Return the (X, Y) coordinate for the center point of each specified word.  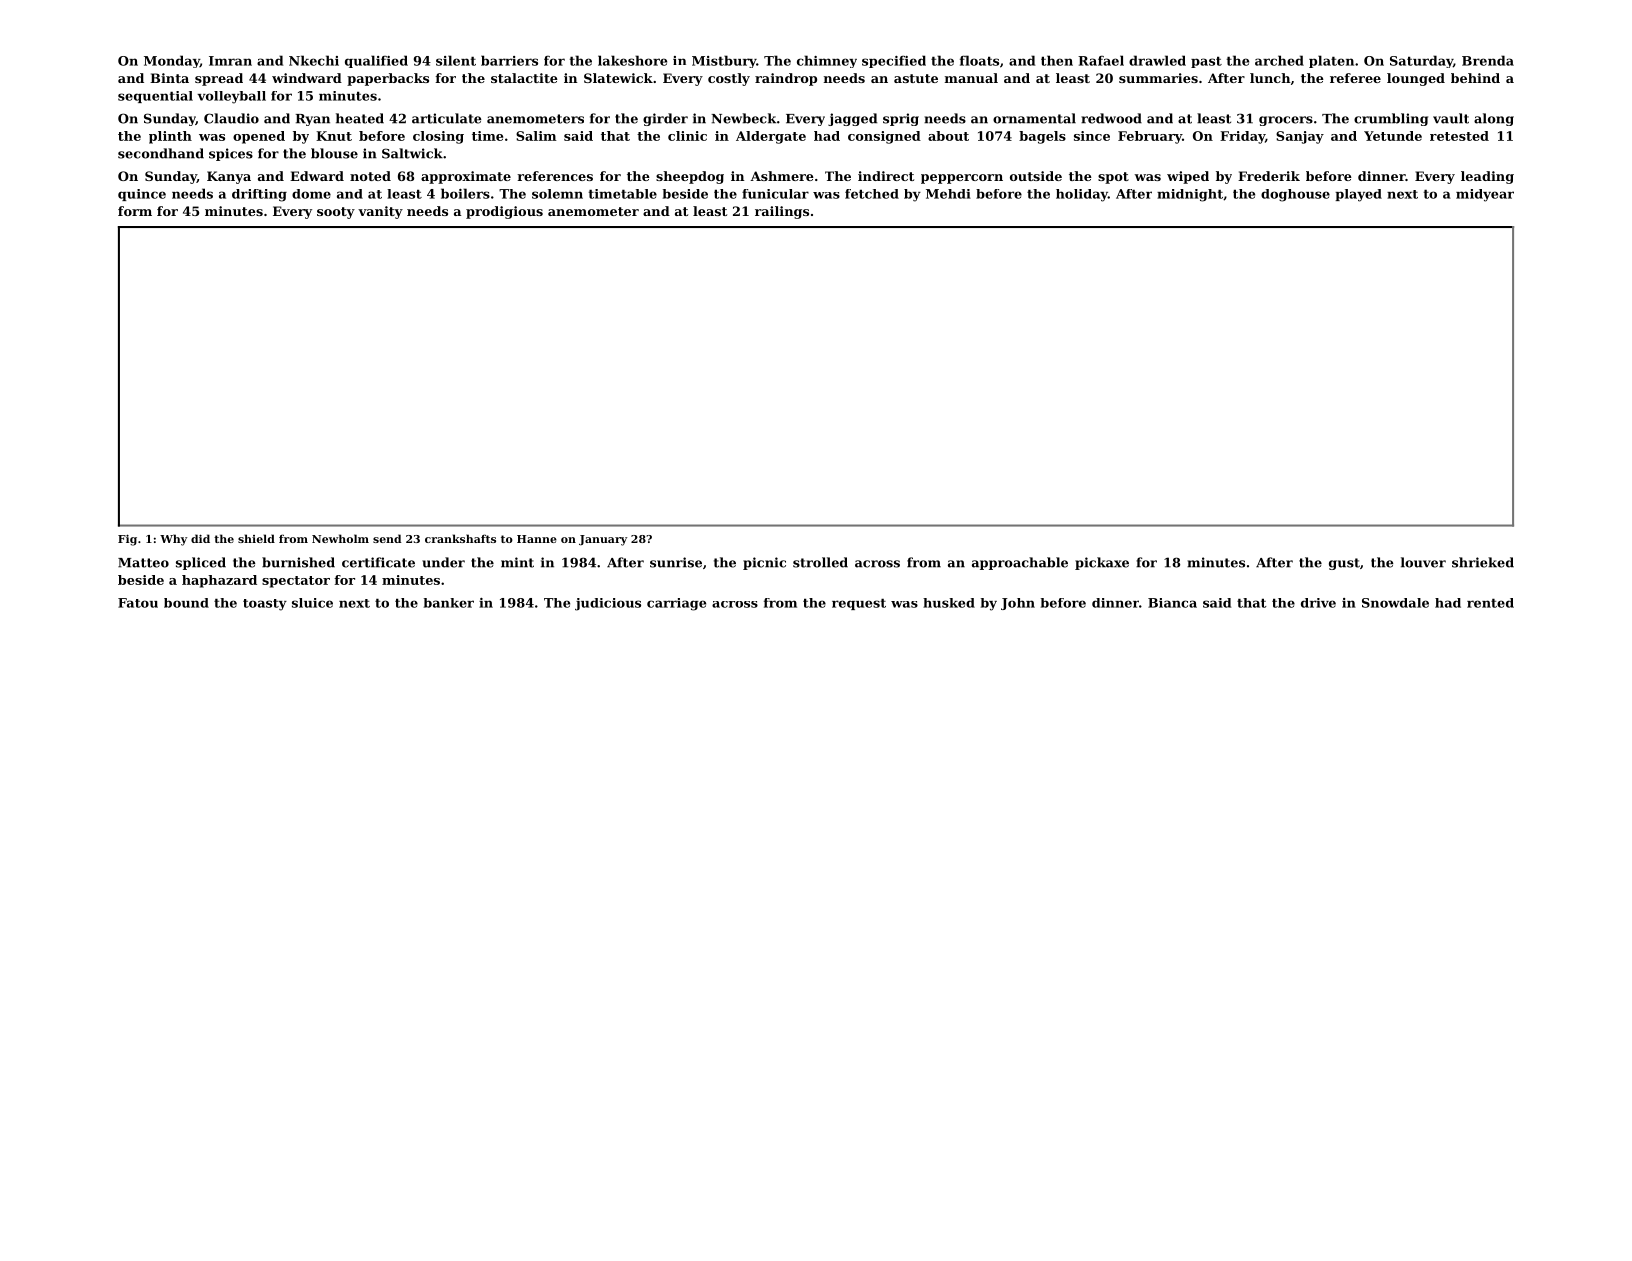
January (603, 540)
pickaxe (1102, 563)
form (135, 211)
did (200, 538)
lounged (1416, 79)
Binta (169, 78)
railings (782, 212)
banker (449, 603)
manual (971, 78)
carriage (676, 604)
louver (1423, 562)
